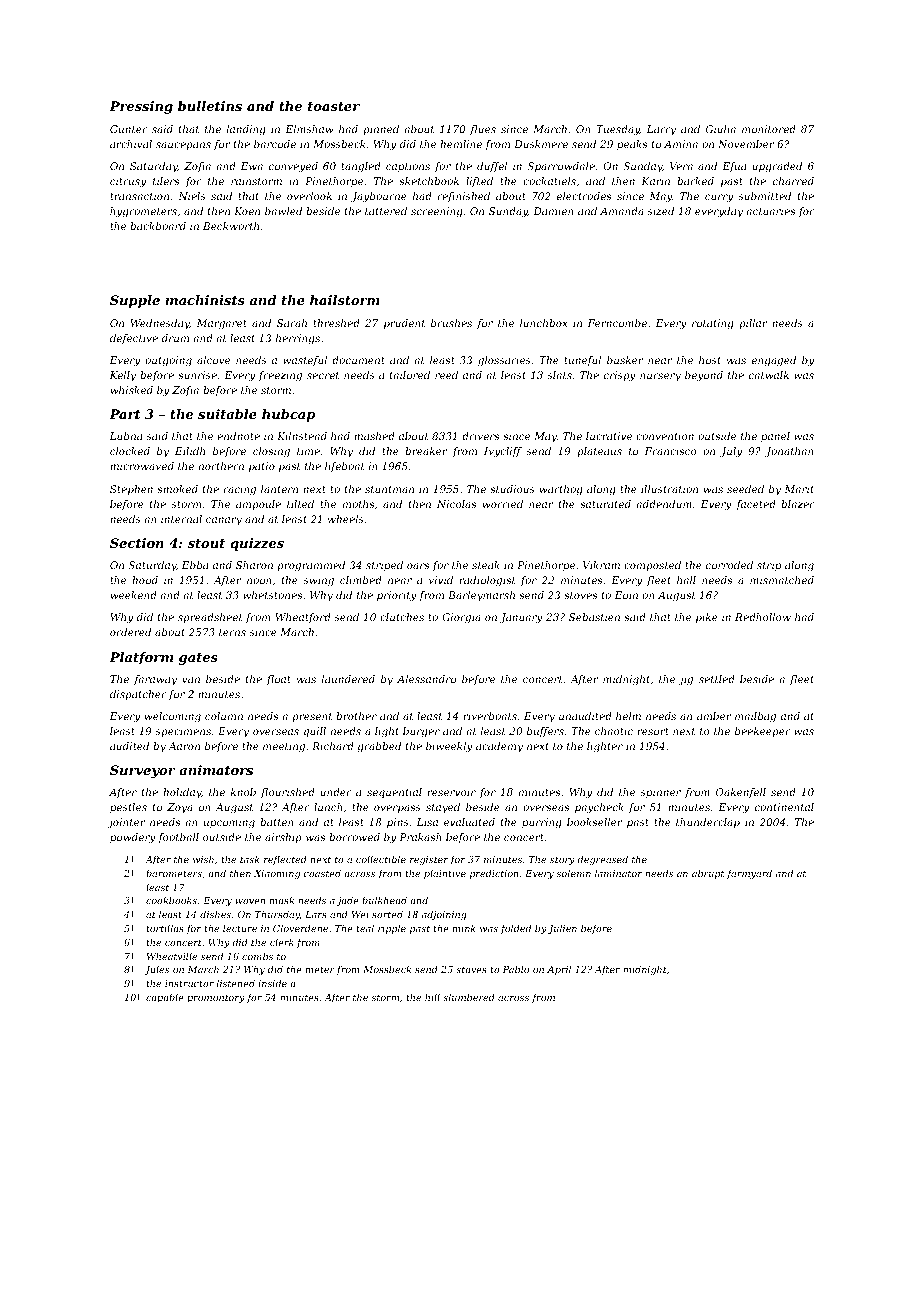  Describe the element at coordinates (429, 860) in the screenshot. I see `register` at that location.
